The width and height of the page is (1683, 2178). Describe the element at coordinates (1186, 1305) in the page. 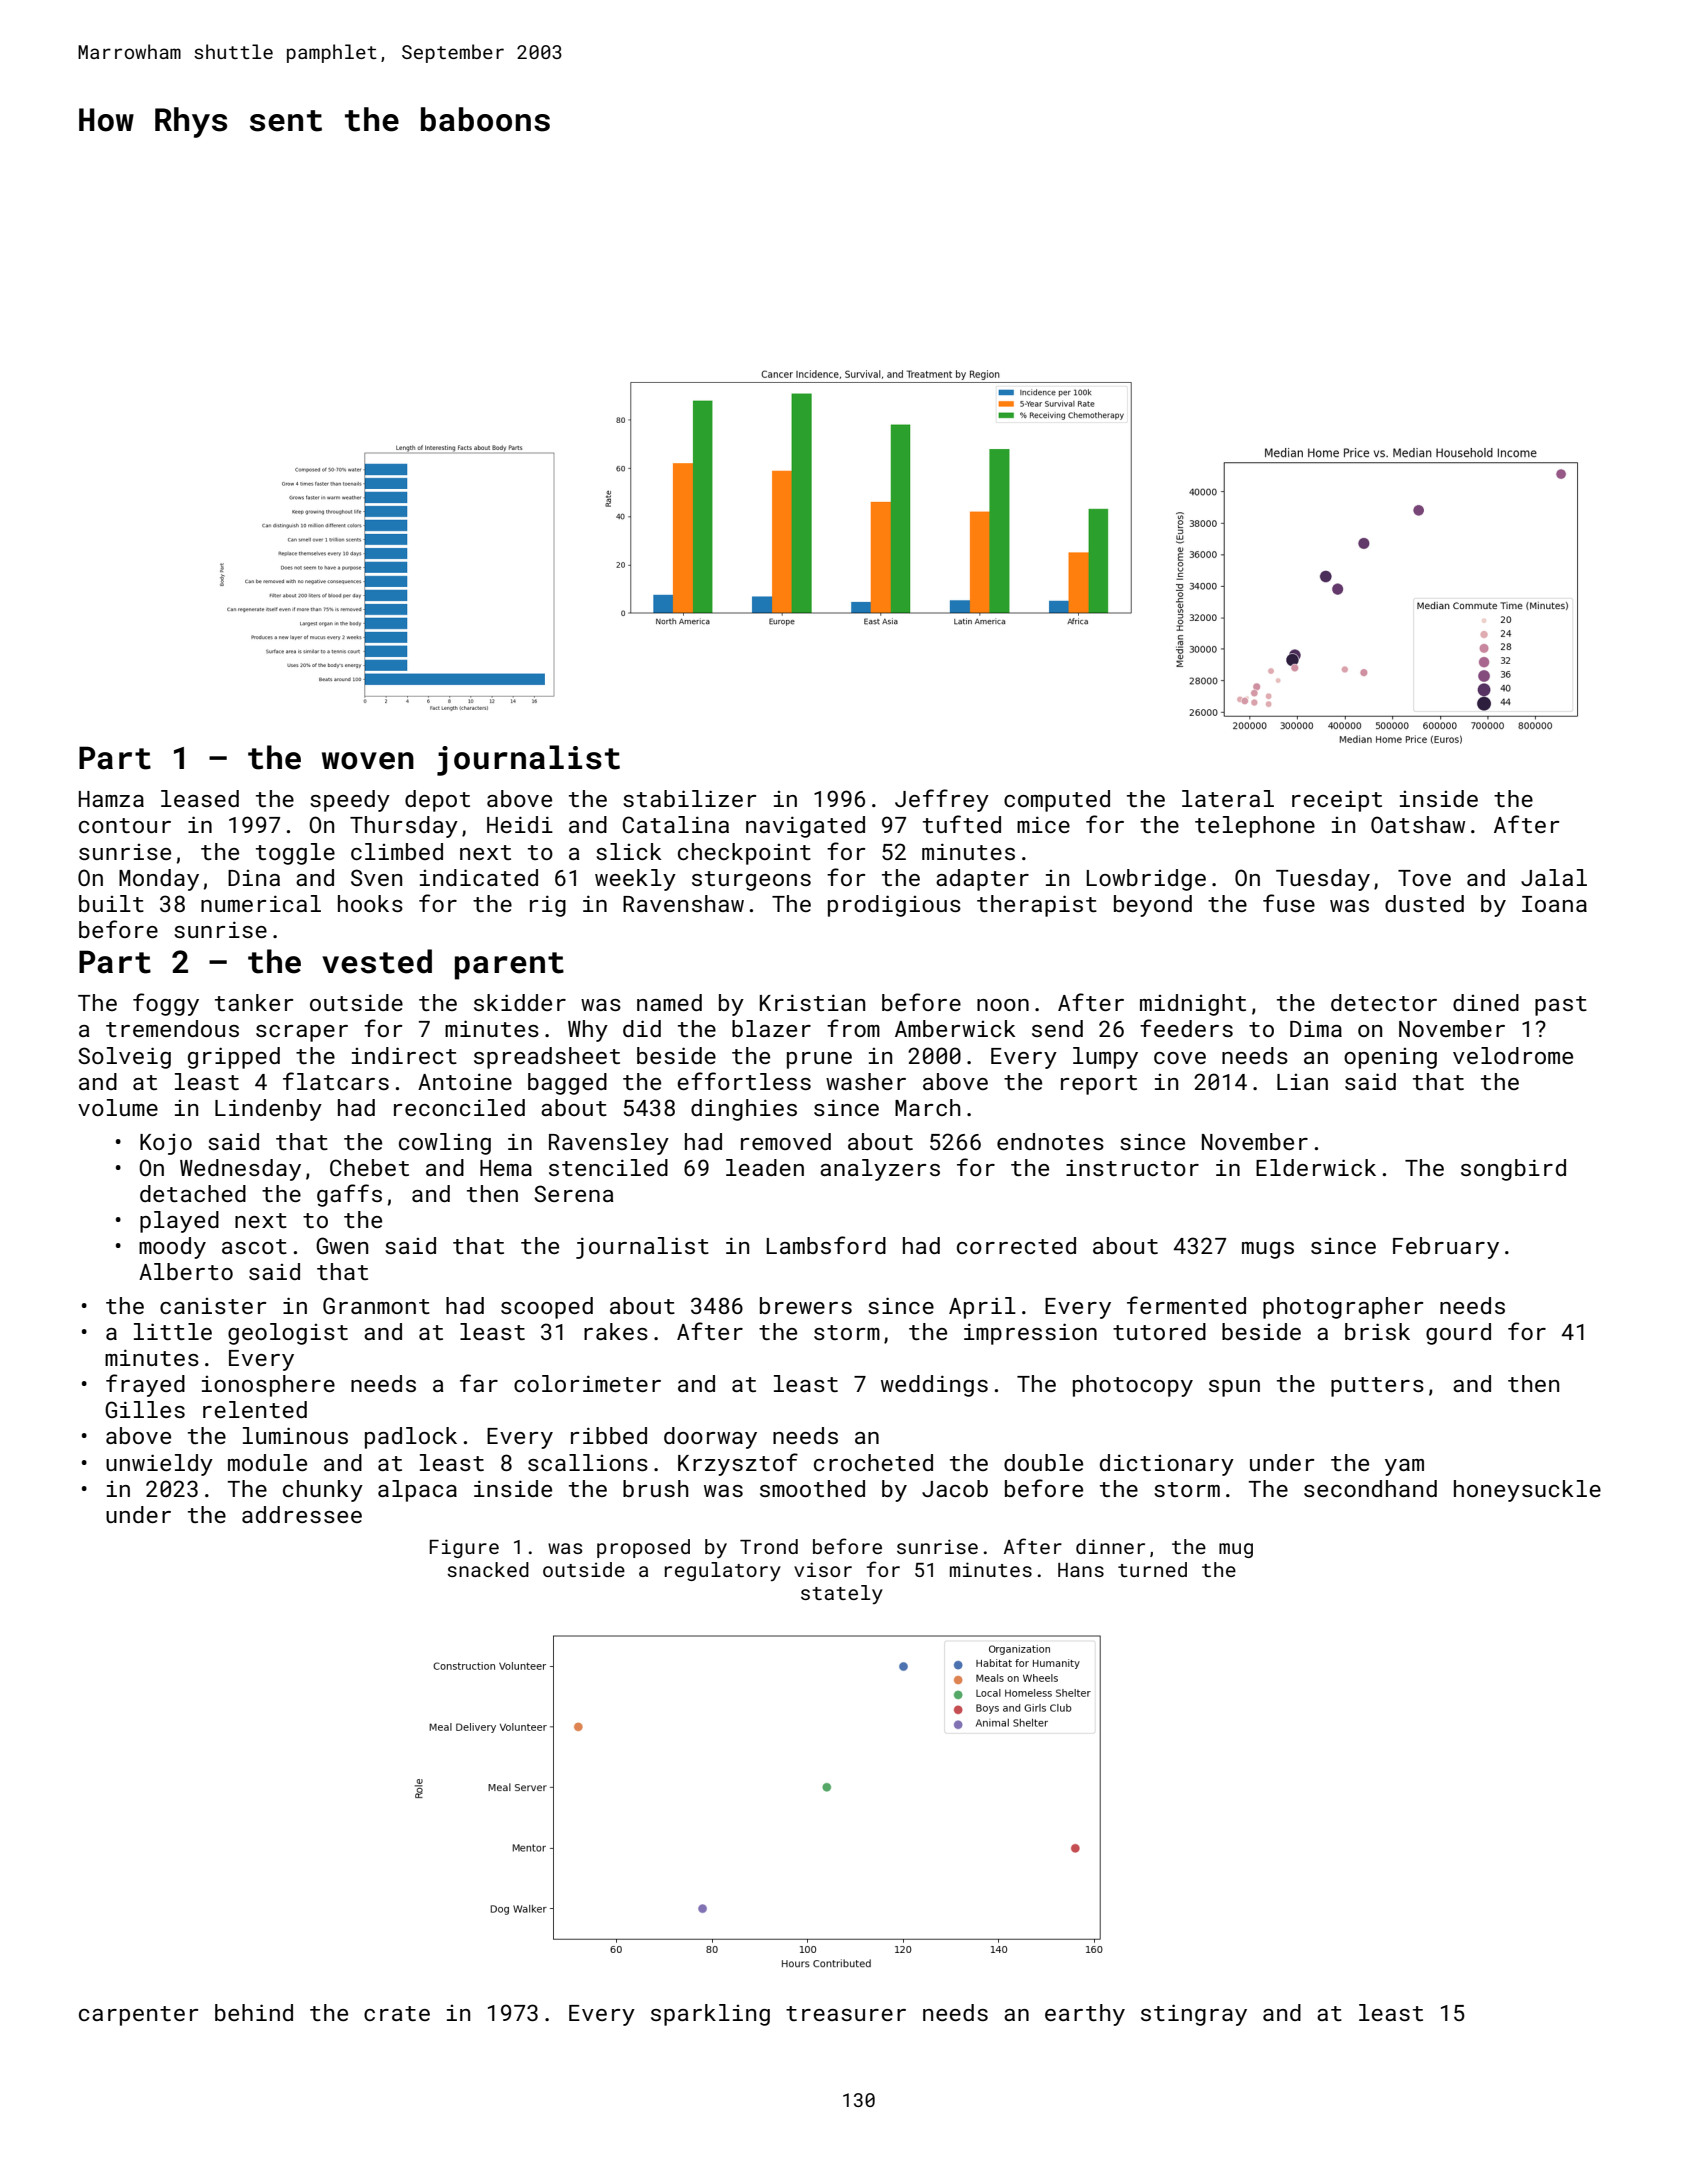

I see `fermented` at that location.
